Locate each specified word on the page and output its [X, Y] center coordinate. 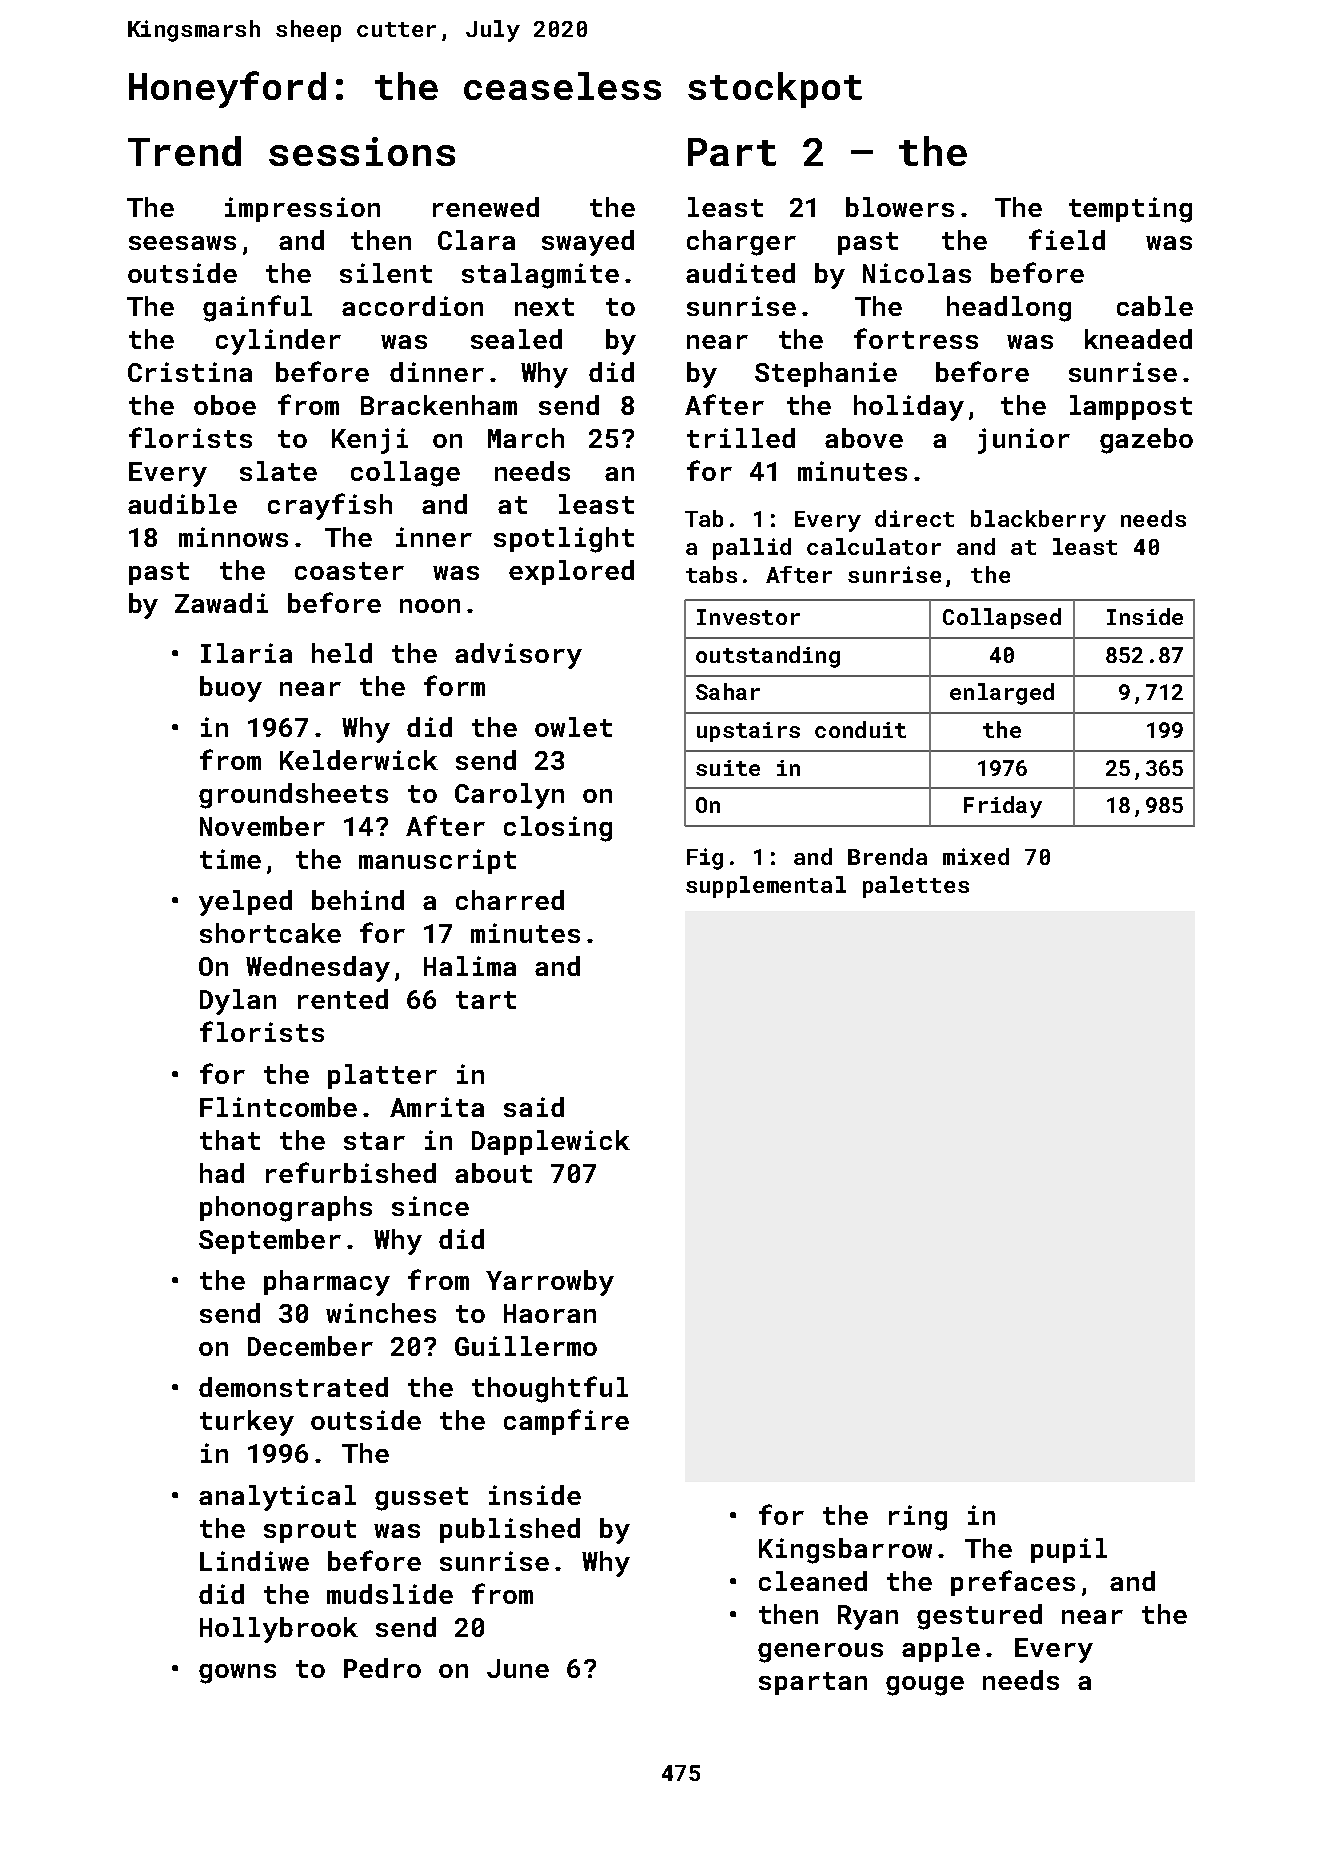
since [430, 1206]
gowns [237, 1674]
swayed [588, 243]
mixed [976, 856]
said [534, 1107]
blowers [900, 207]
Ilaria [246, 653]
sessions [362, 151]
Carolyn [509, 796]
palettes [916, 887]
